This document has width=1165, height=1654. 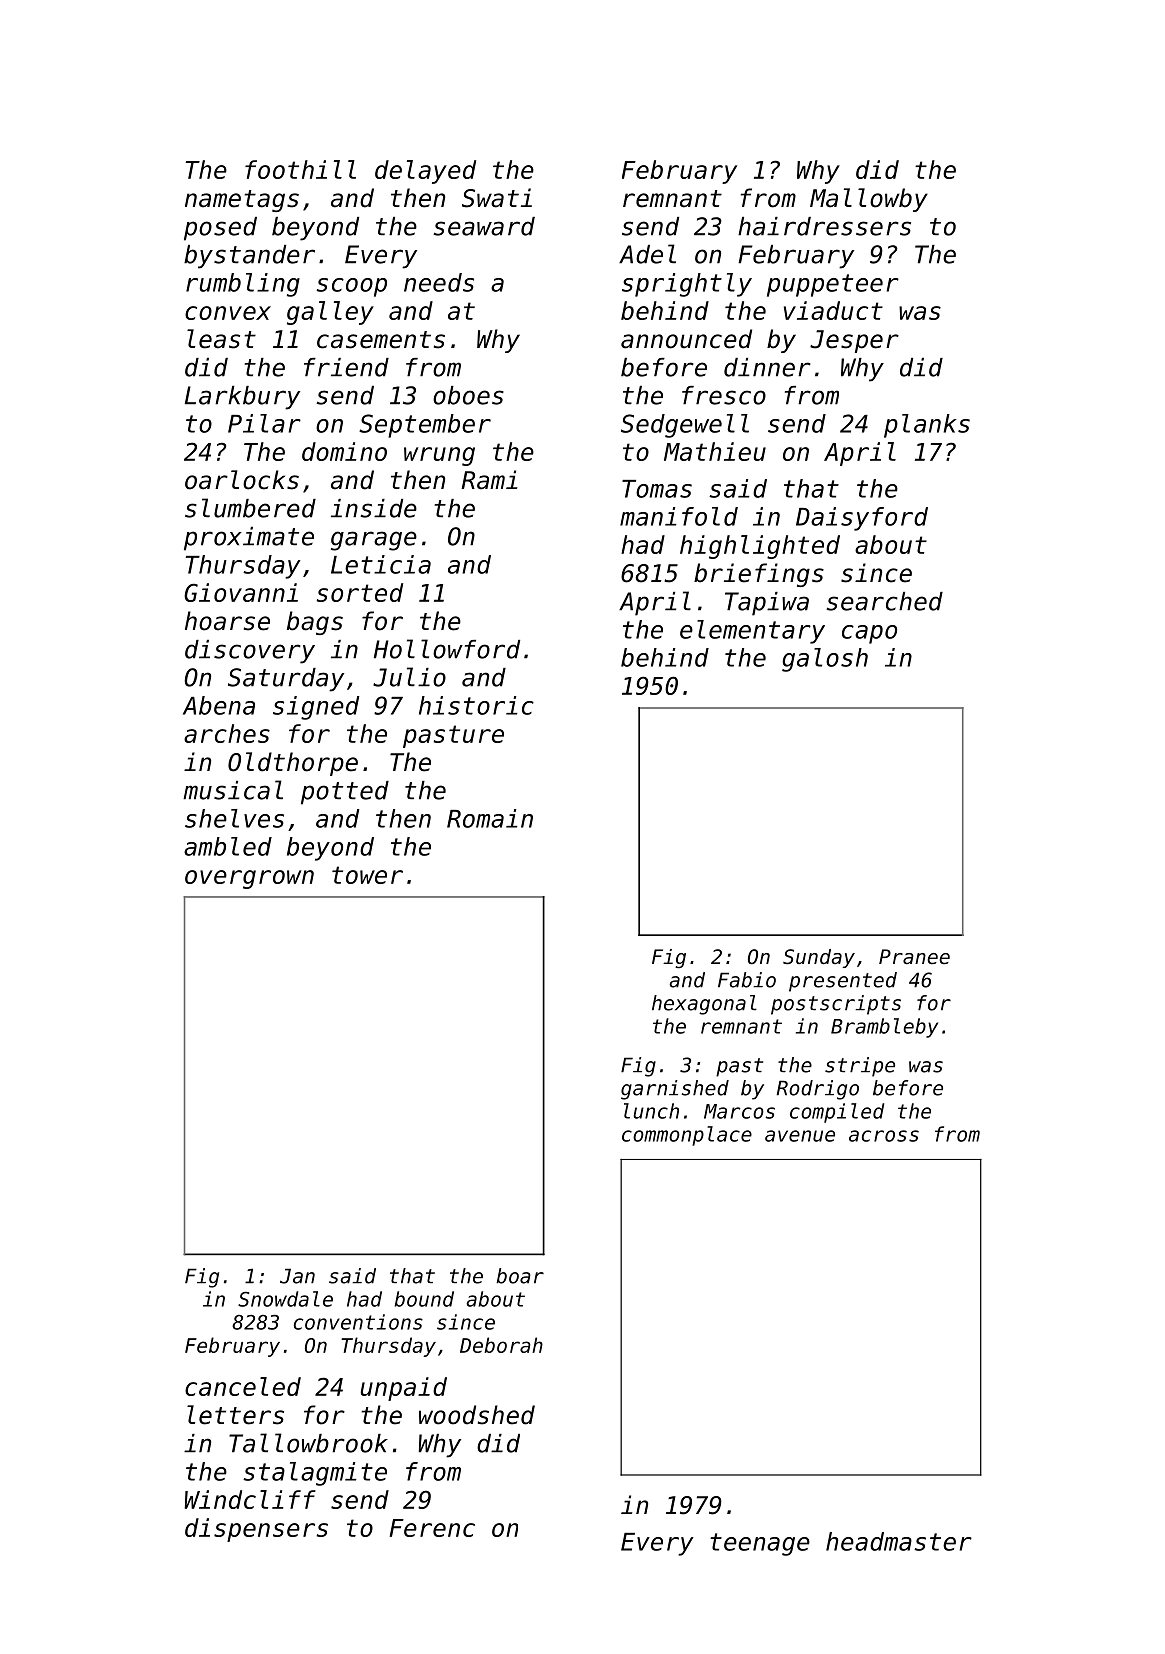 What do you see at coordinates (256, 1530) in the document?
I see `dispensers` at bounding box center [256, 1530].
